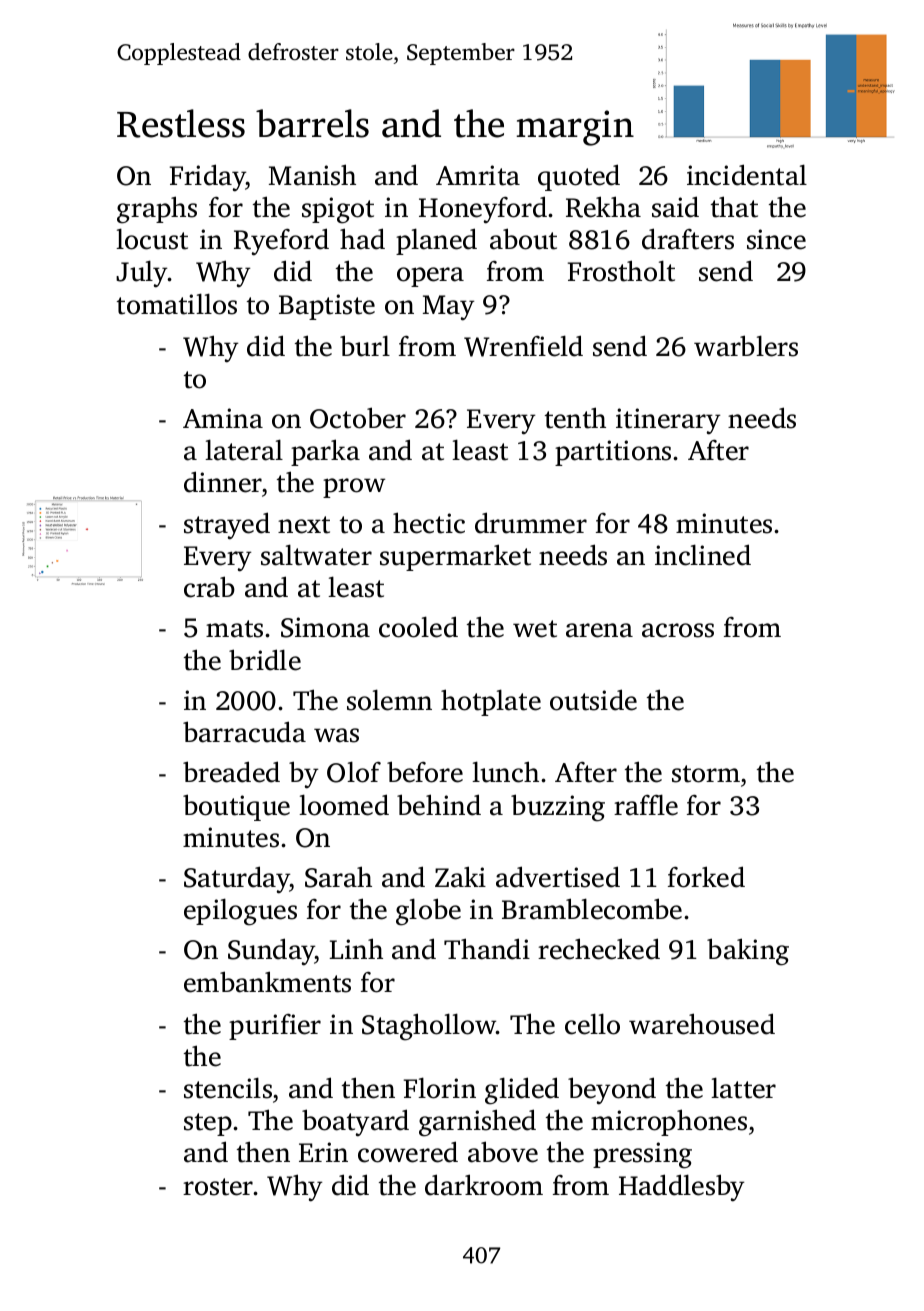 This page has height=1311, width=924. What do you see at coordinates (747, 175) in the page?
I see `incidental` at bounding box center [747, 175].
